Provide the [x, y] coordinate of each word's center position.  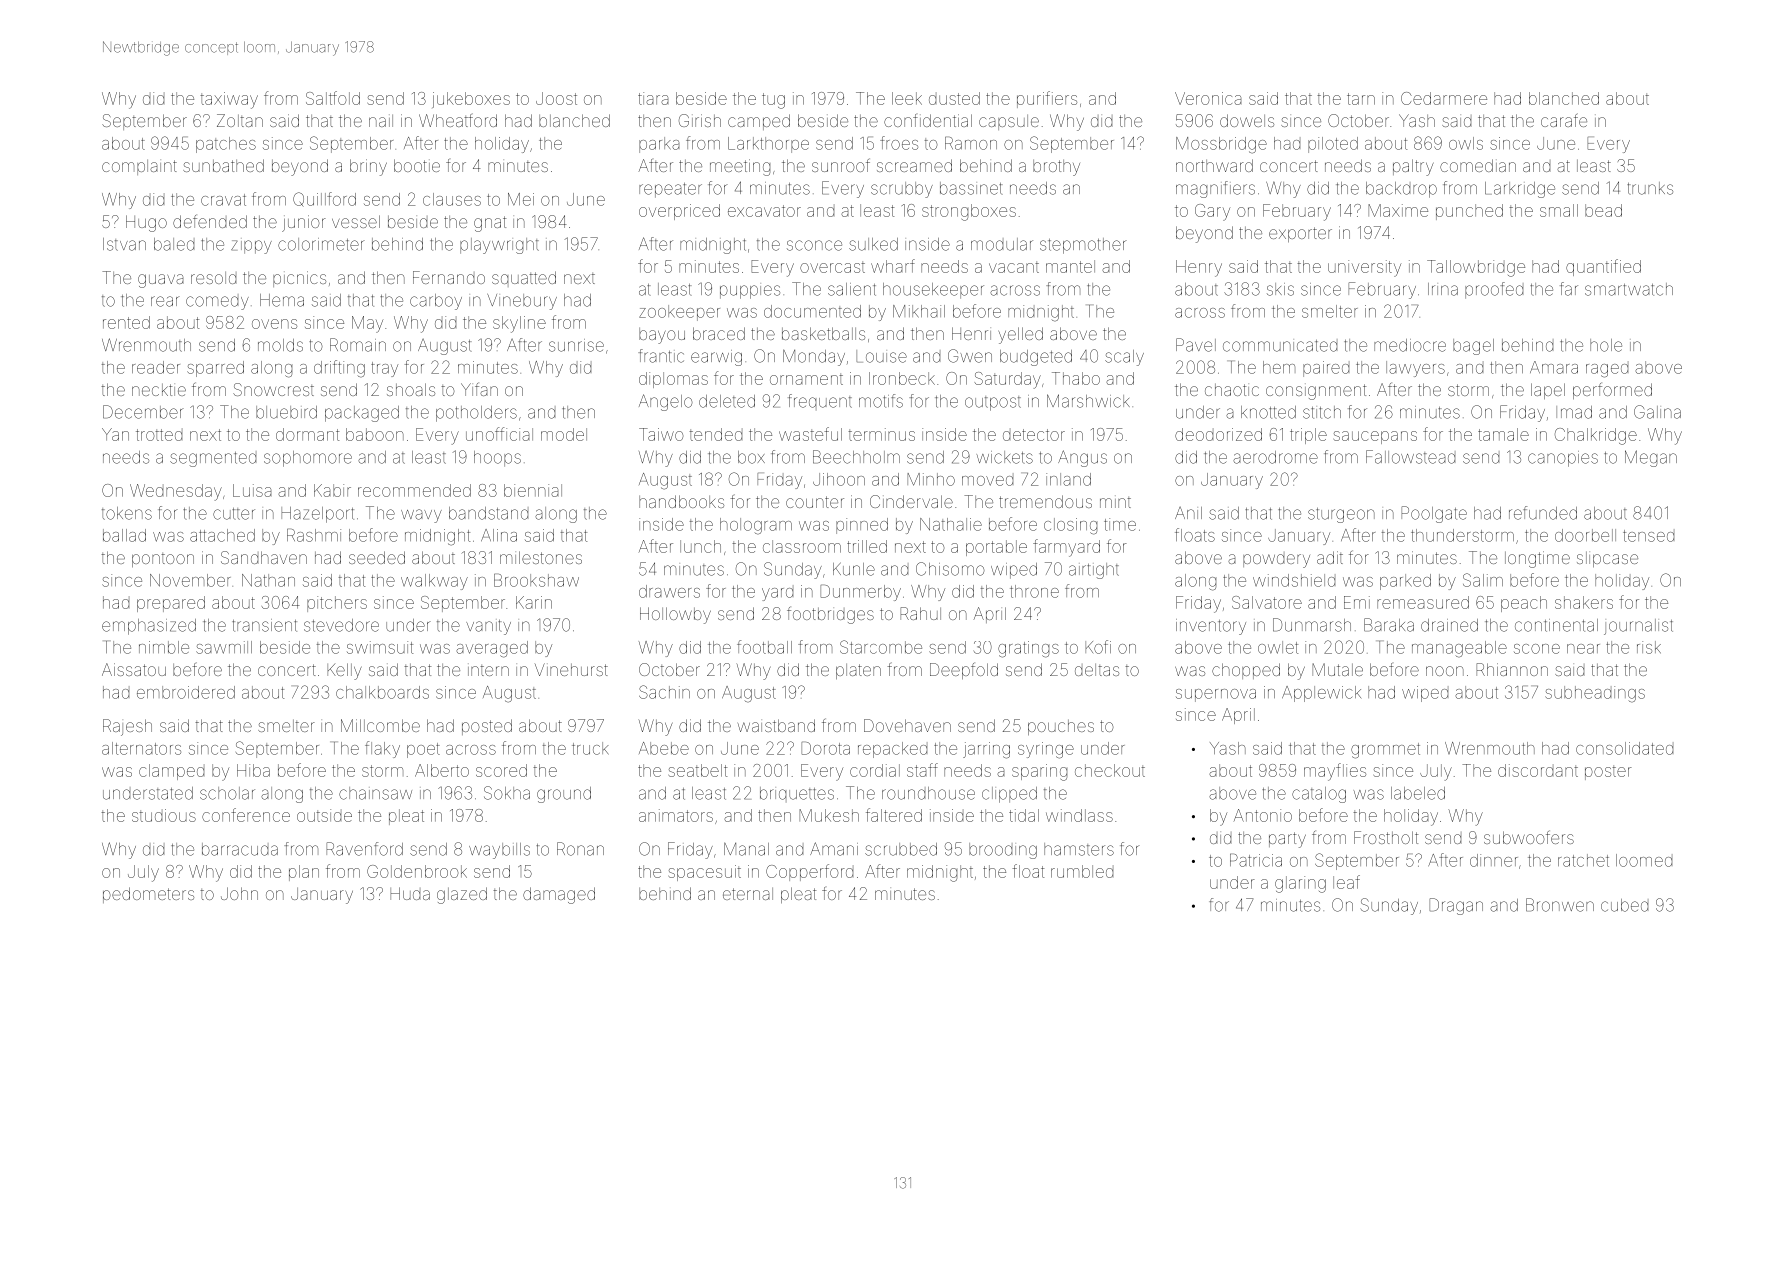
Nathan [268, 580]
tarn [1361, 99]
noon [1445, 671]
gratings [1028, 649]
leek [907, 98]
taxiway [229, 100]
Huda [410, 893]
